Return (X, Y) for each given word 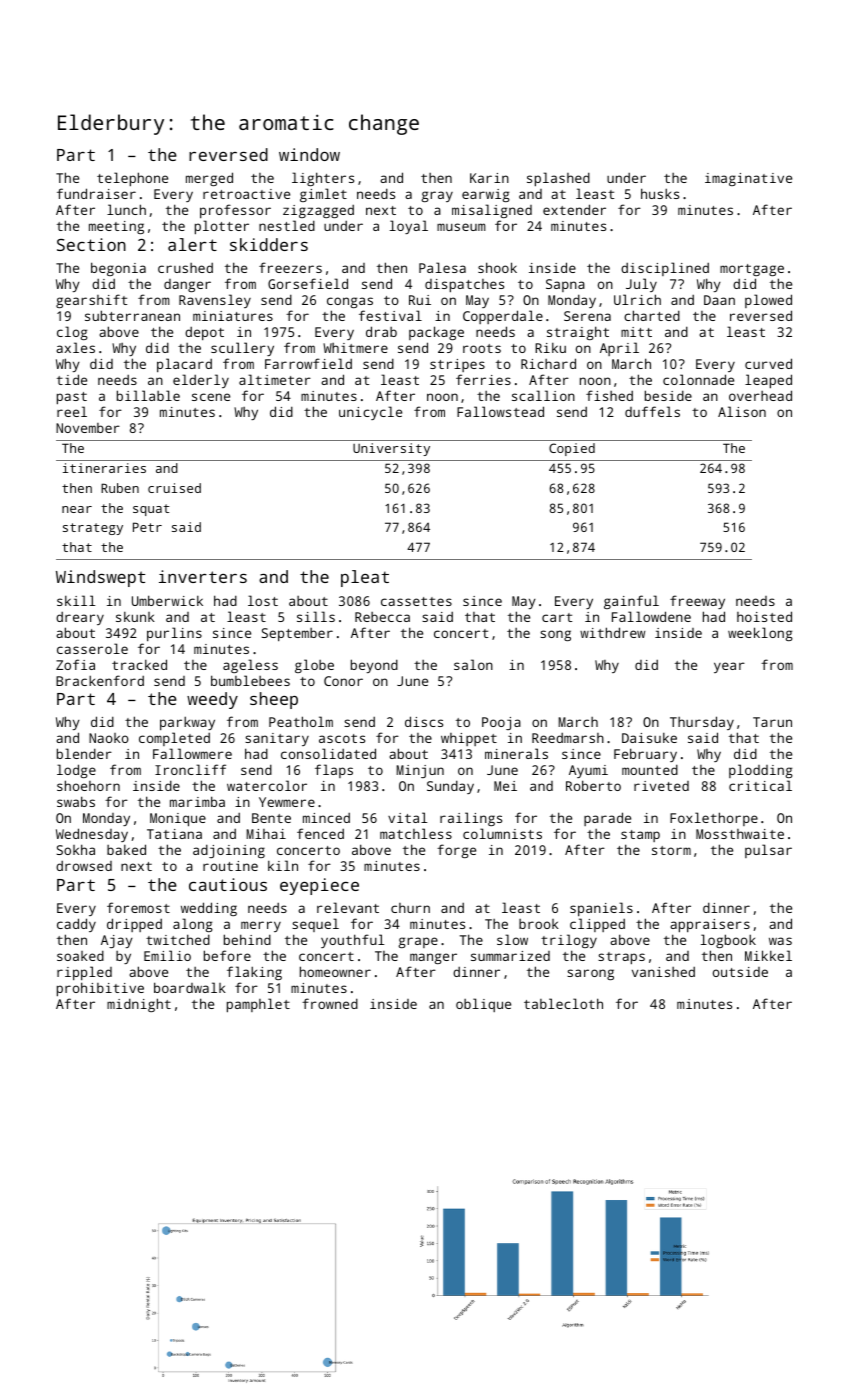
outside (740, 972)
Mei (505, 786)
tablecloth (563, 1003)
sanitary (277, 739)
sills (316, 616)
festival (390, 315)
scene (211, 397)
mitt (636, 332)
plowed (768, 301)
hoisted (764, 616)
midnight (139, 1005)
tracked (139, 664)
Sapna (565, 285)
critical (760, 785)
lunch (126, 209)
